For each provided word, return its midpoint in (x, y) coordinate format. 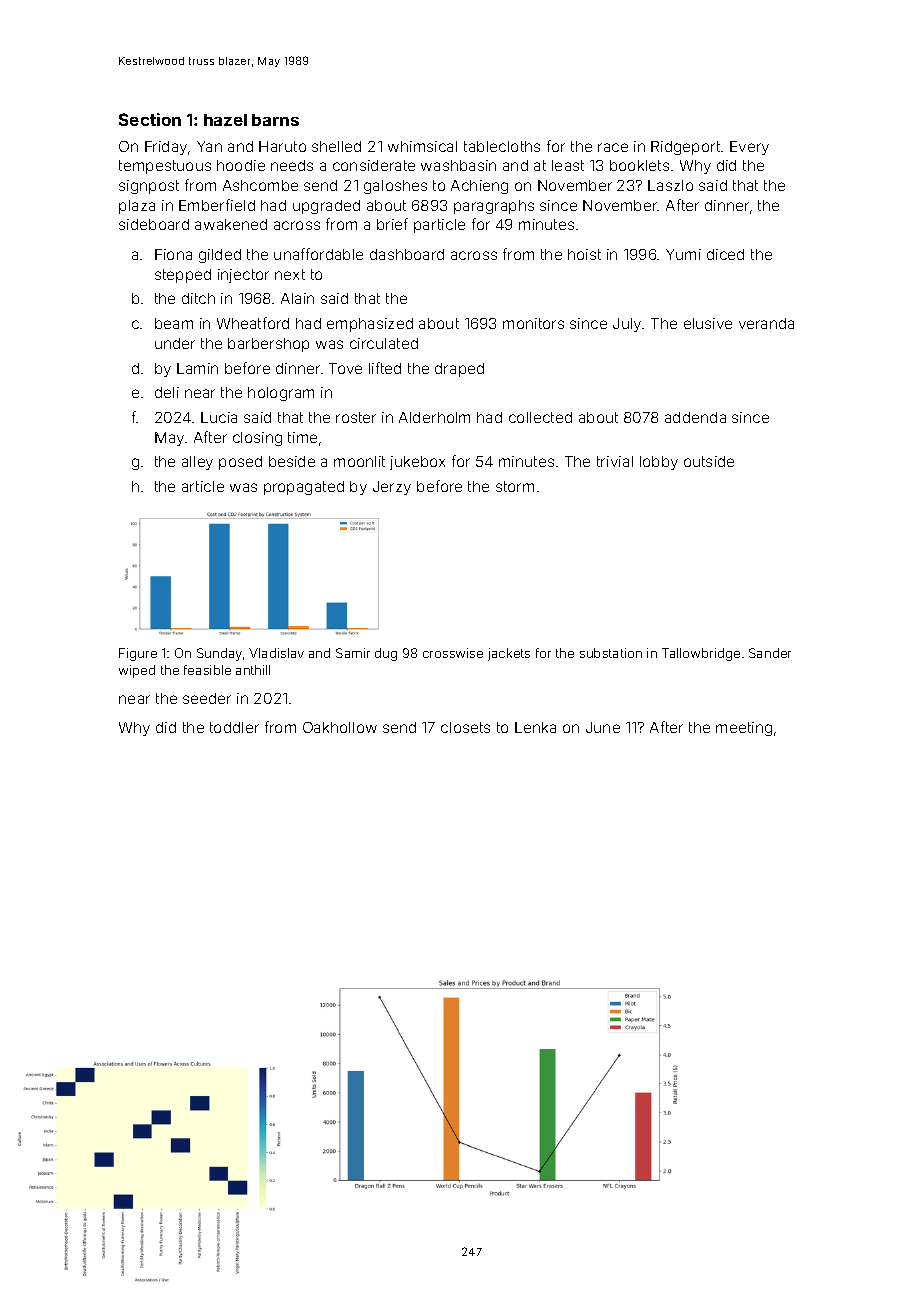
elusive (708, 323)
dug (386, 654)
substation (611, 653)
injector (243, 276)
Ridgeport (685, 148)
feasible (207, 670)
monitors (533, 323)
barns (275, 120)
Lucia (219, 417)
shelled (336, 146)
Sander (770, 653)
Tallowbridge (701, 654)
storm (515, 486)
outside (709, 461)
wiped (137, 671)
